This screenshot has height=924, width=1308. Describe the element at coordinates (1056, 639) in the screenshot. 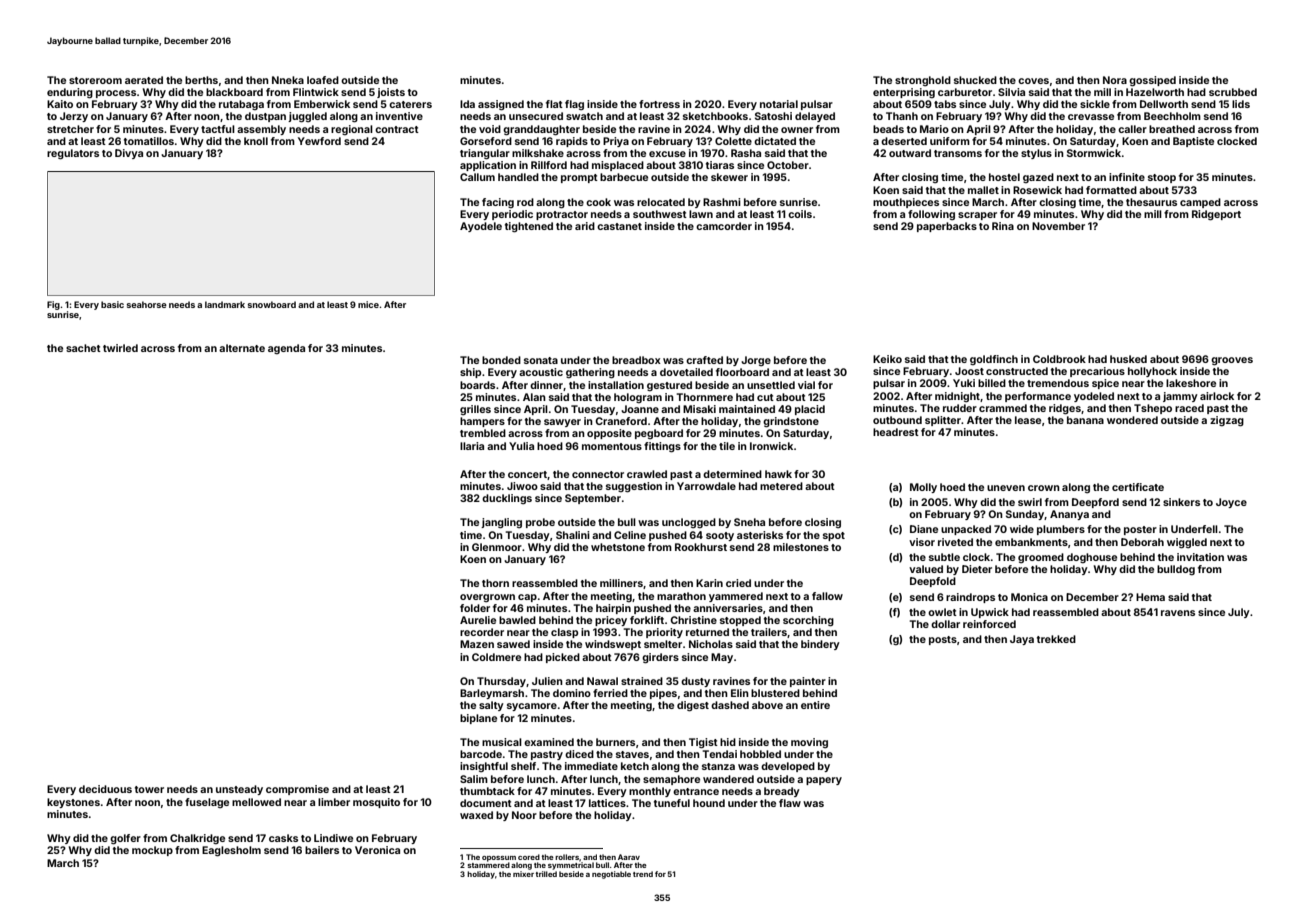

I see `trekked` at that location.
